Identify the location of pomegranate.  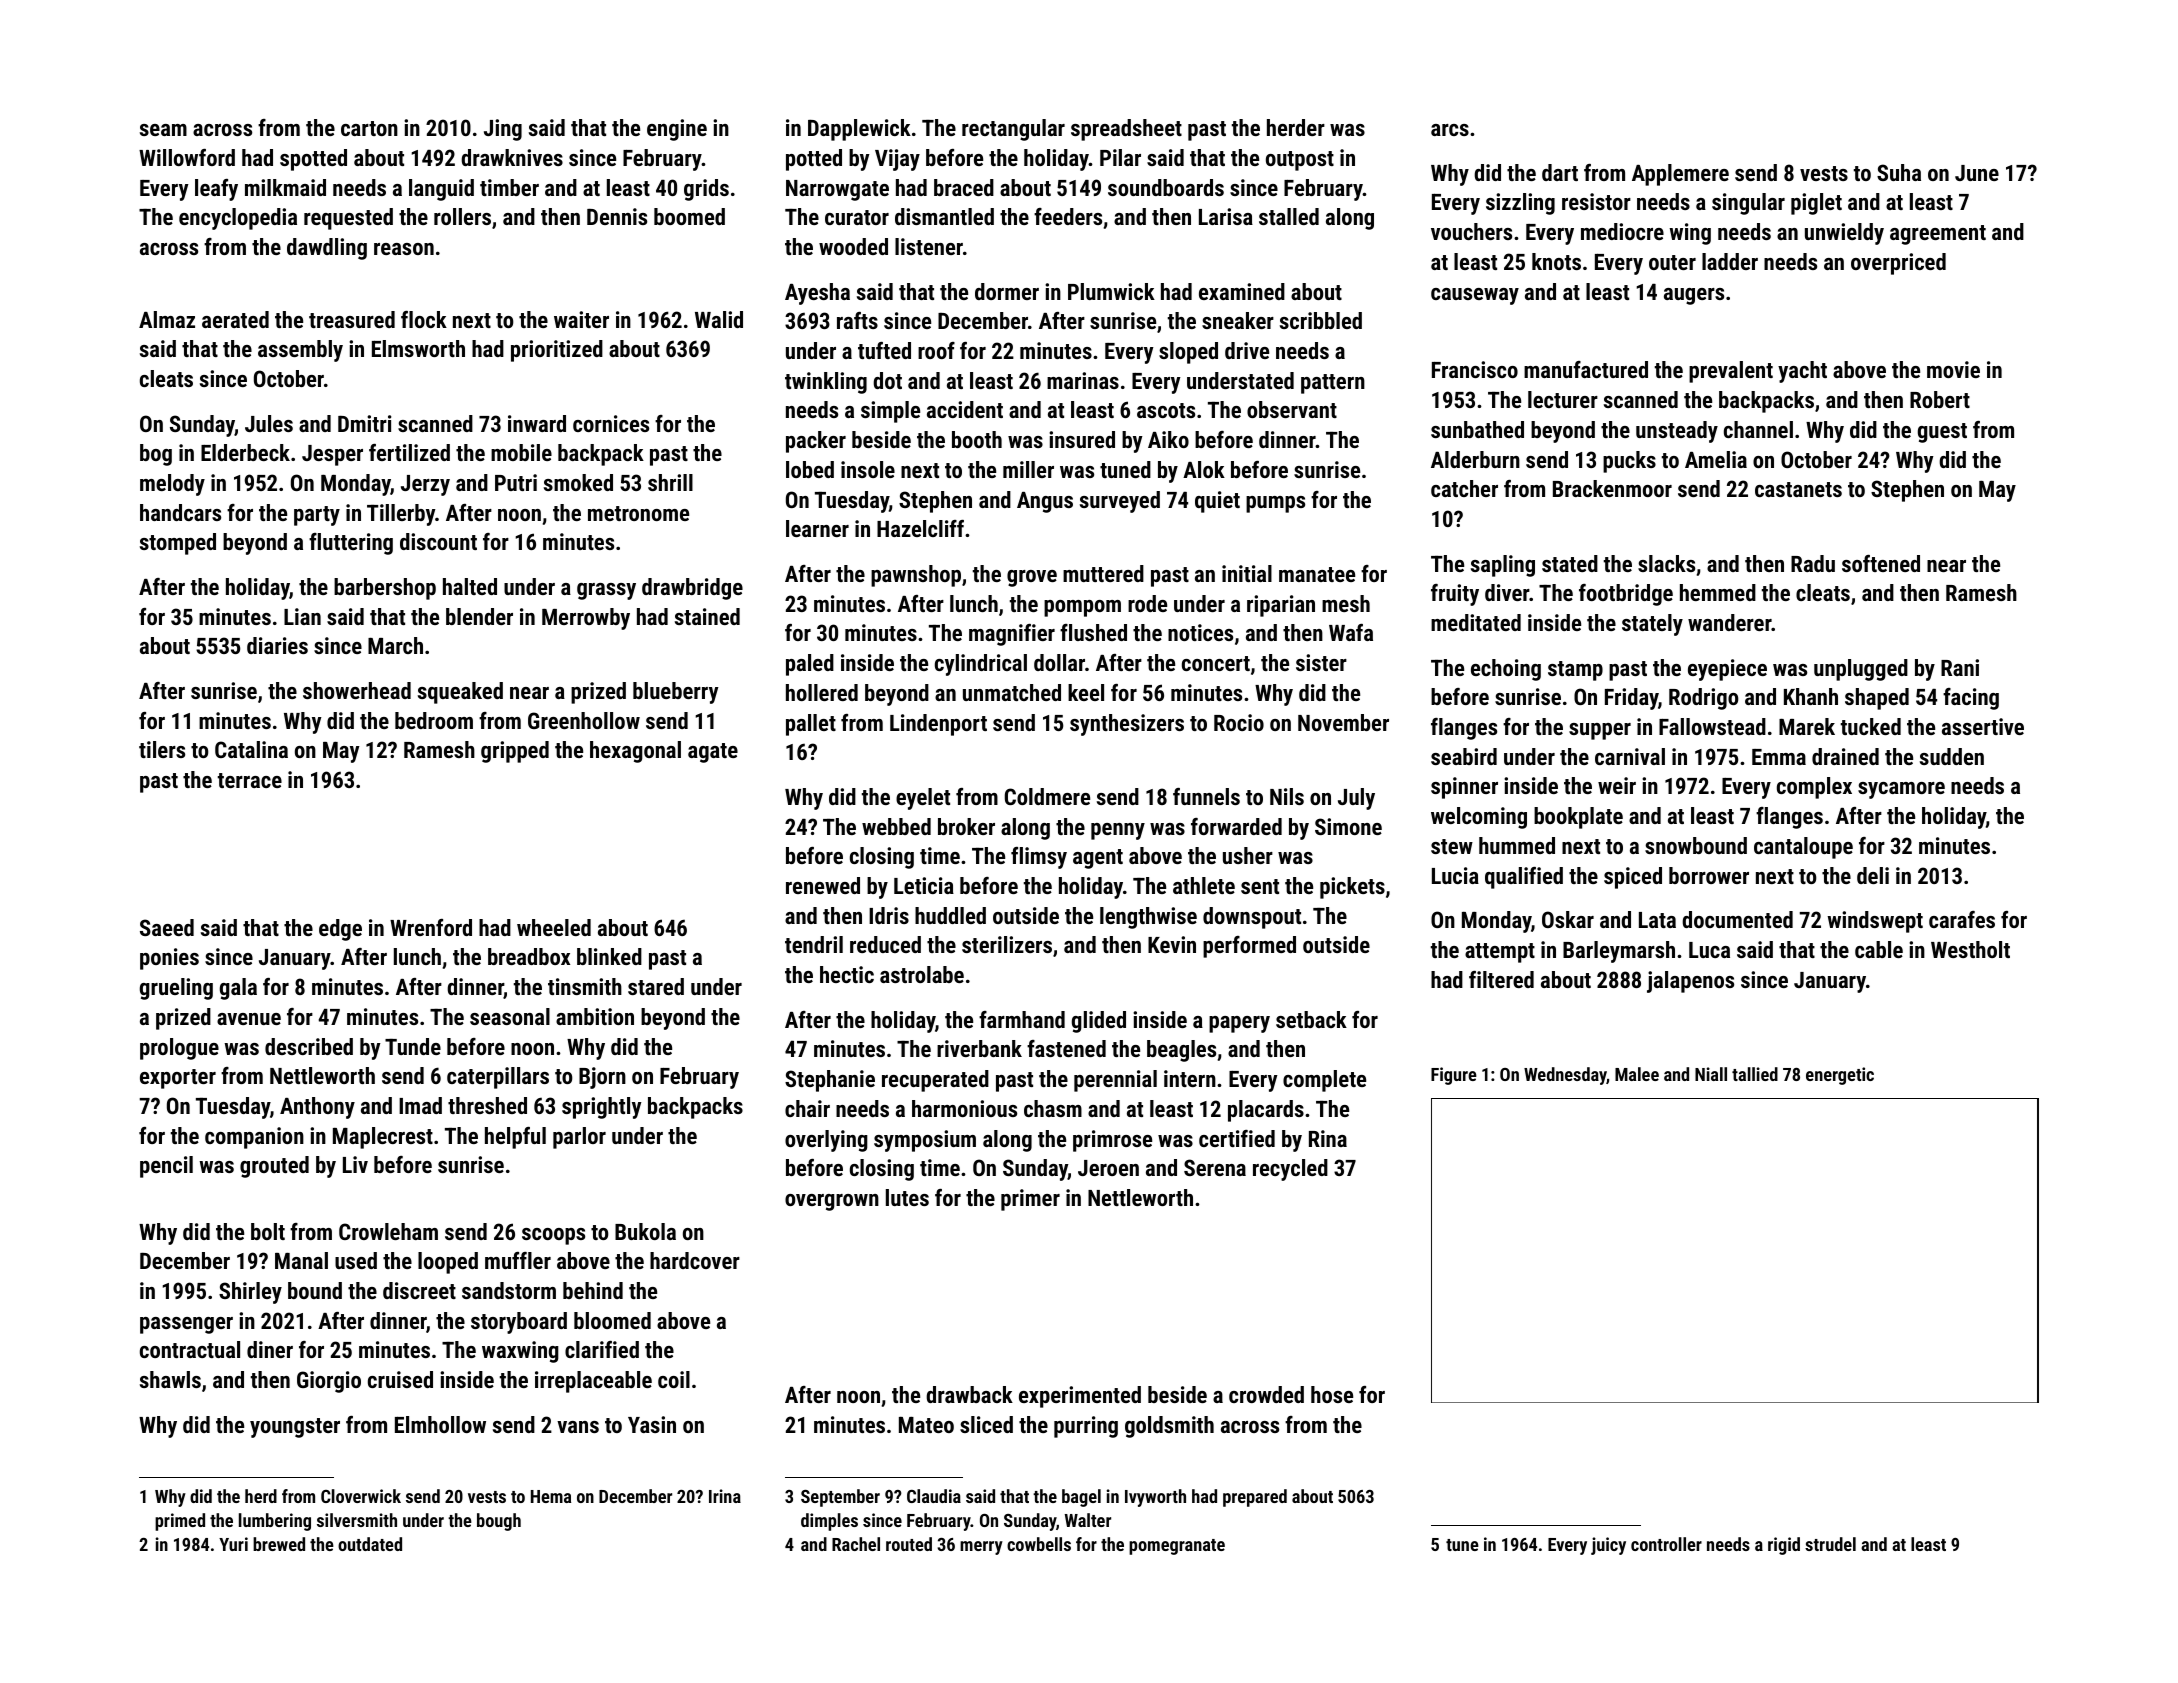
(1177, 1547).
